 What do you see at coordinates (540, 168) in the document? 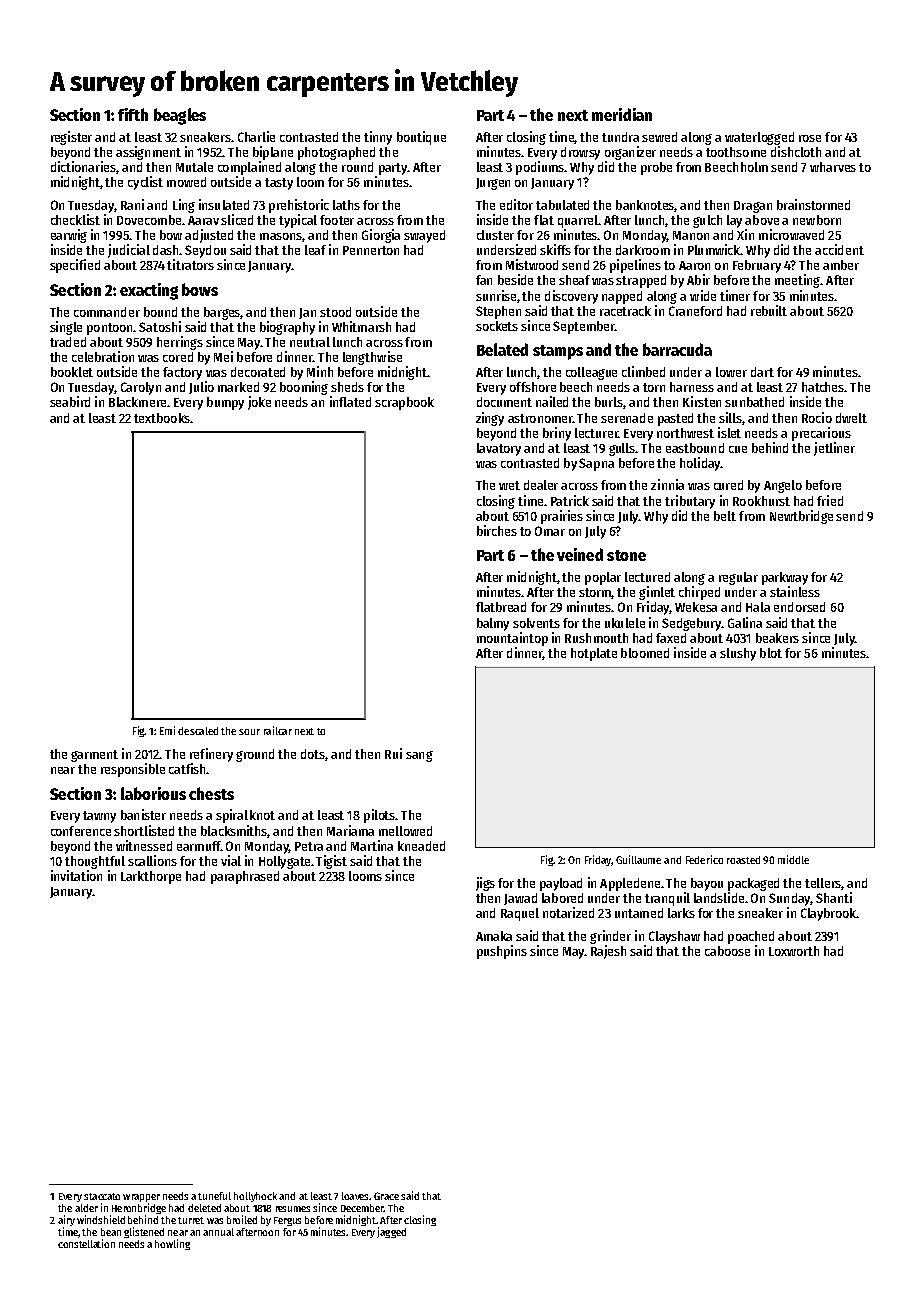
I see `podiums` at bounding box center [540, 168].
